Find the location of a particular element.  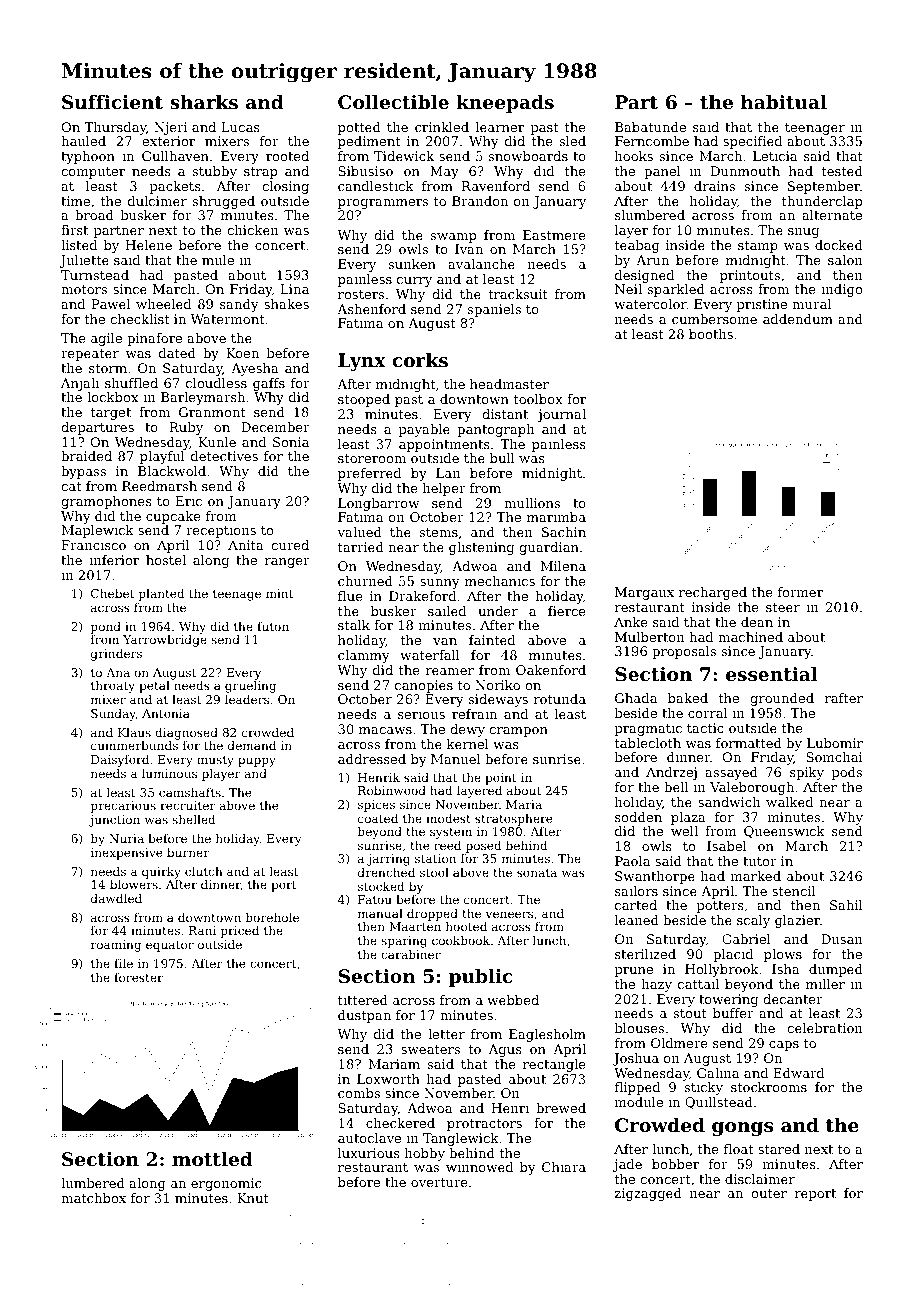

addendum is located at coordinates (798, 319).
